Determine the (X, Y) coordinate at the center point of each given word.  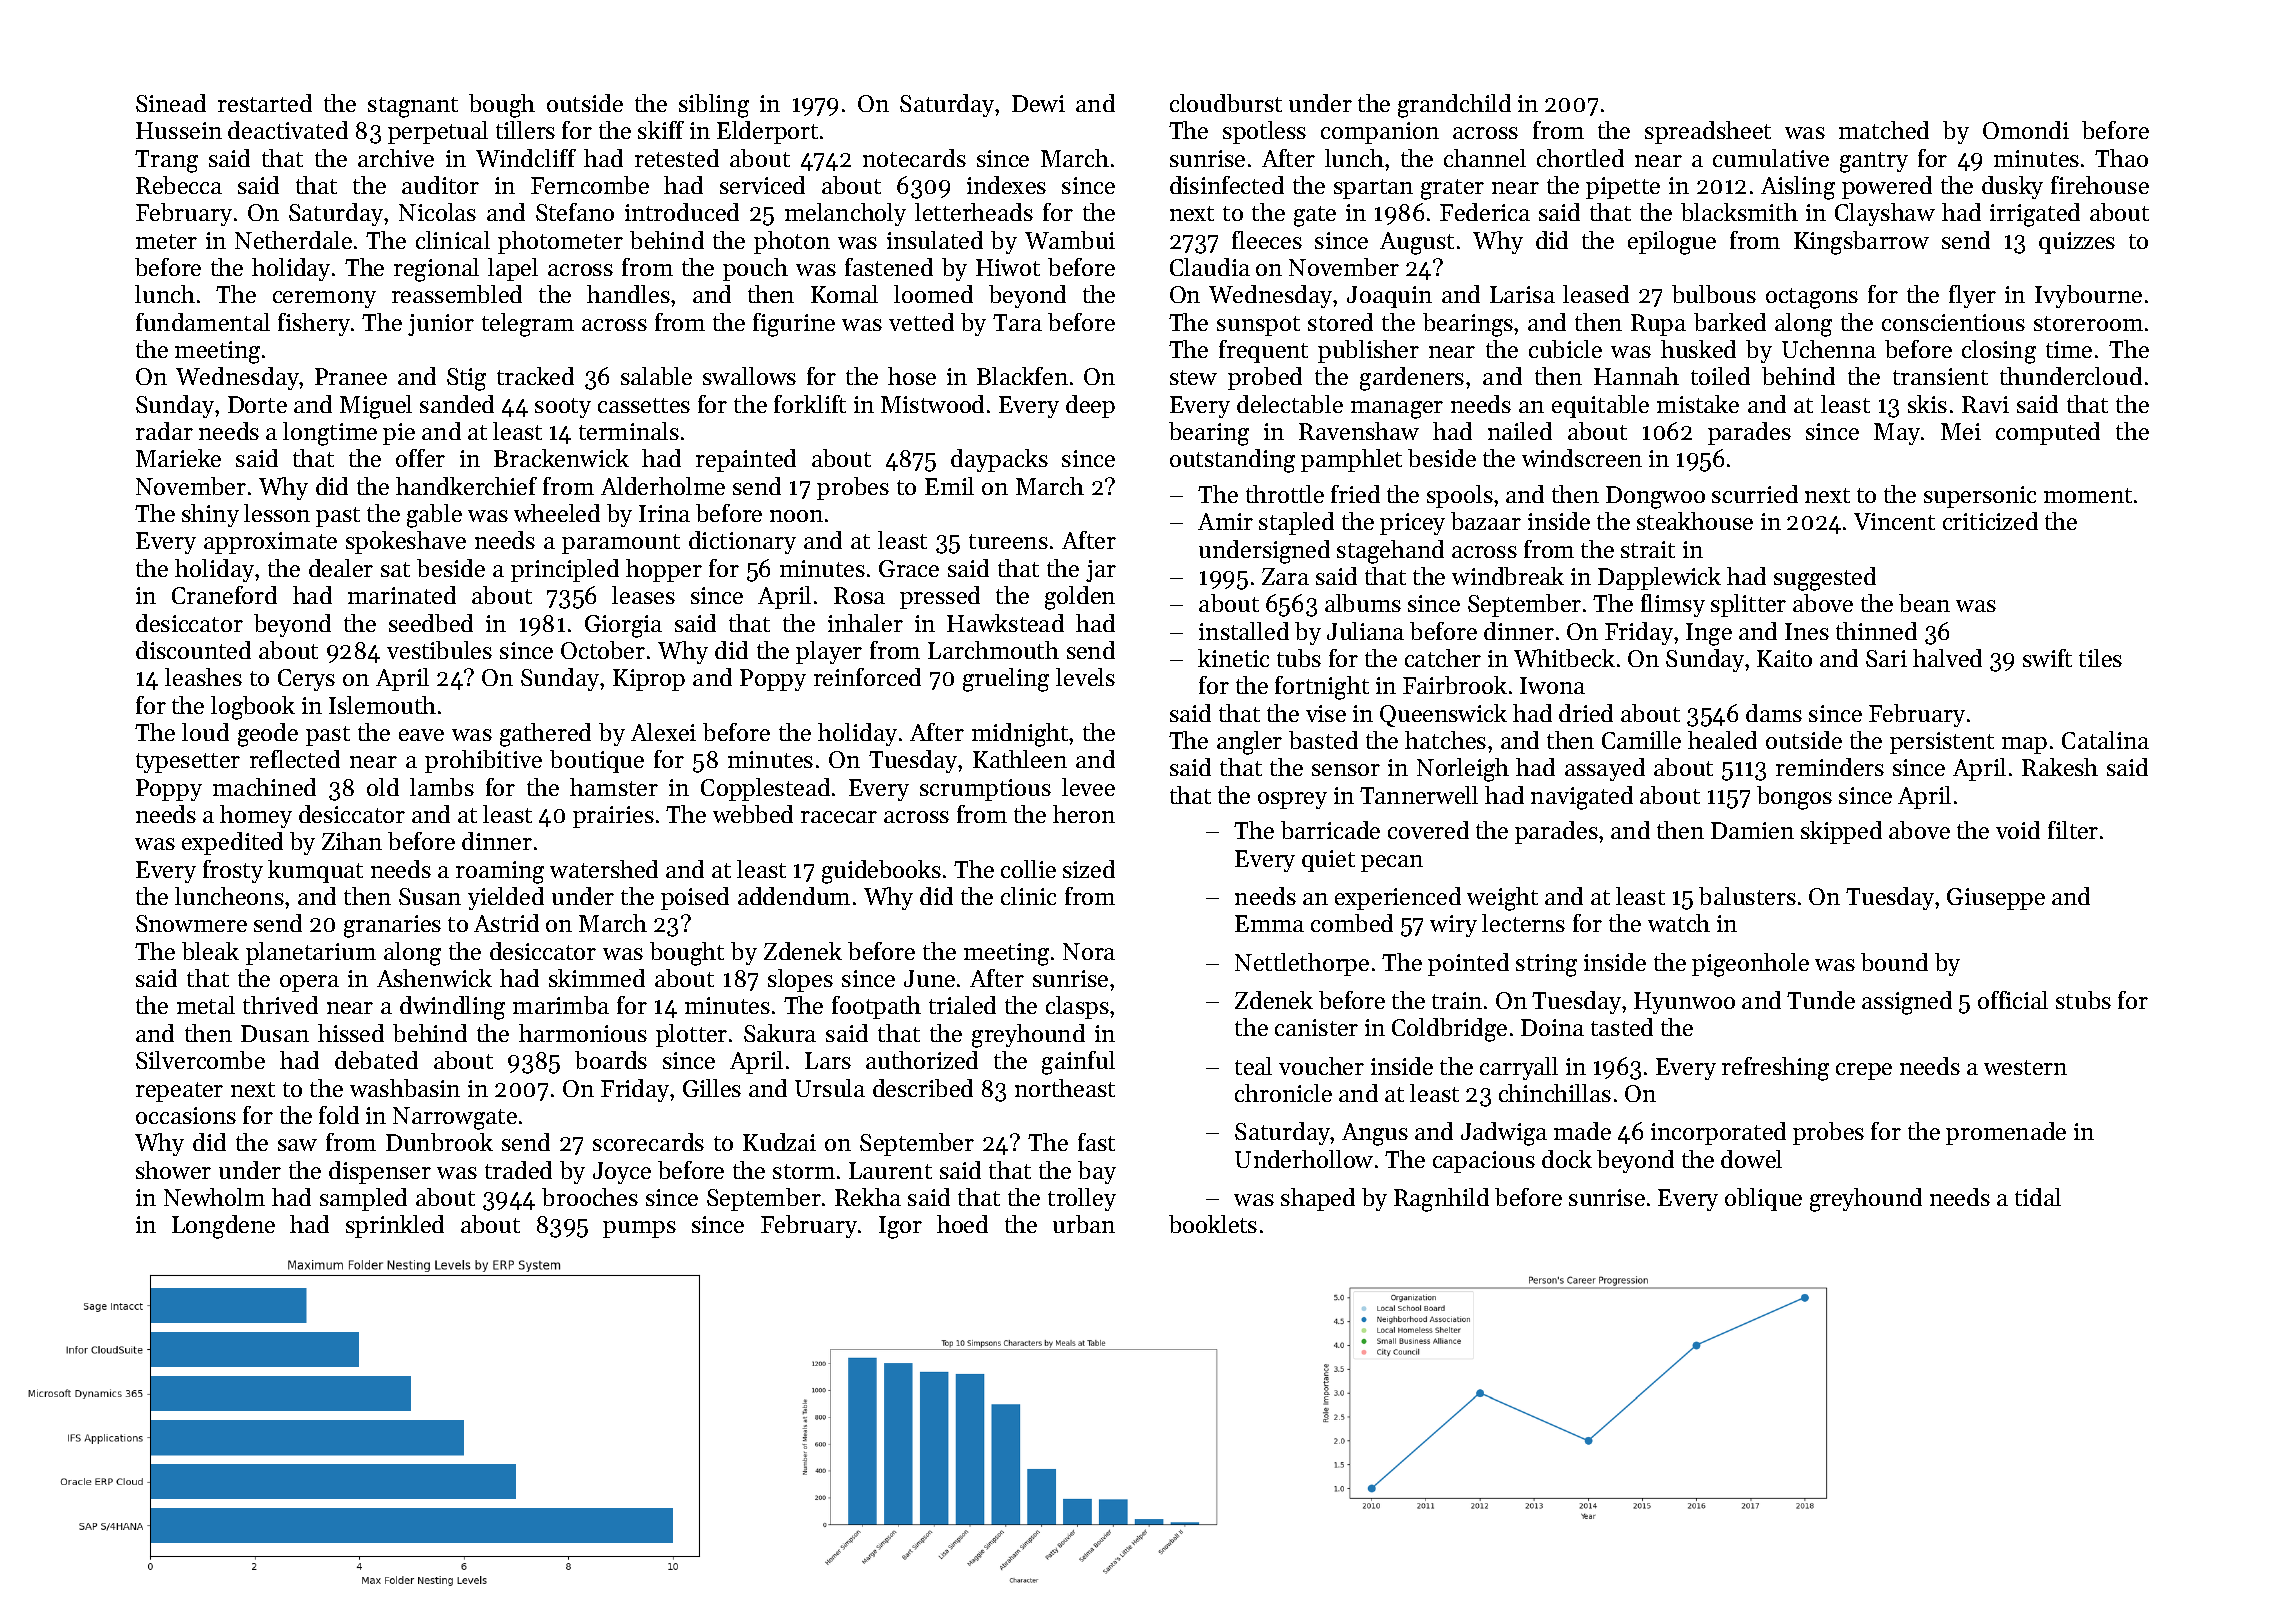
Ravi (1985, 404)
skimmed (597, 978)
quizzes (2077, 243)
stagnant (413, 107)
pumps (639, 1229)
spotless (1264, 132)
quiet (1328, 861)
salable (656, 376)
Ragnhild (1441, 1200)
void (2018, 830)
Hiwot (1008, 267)
